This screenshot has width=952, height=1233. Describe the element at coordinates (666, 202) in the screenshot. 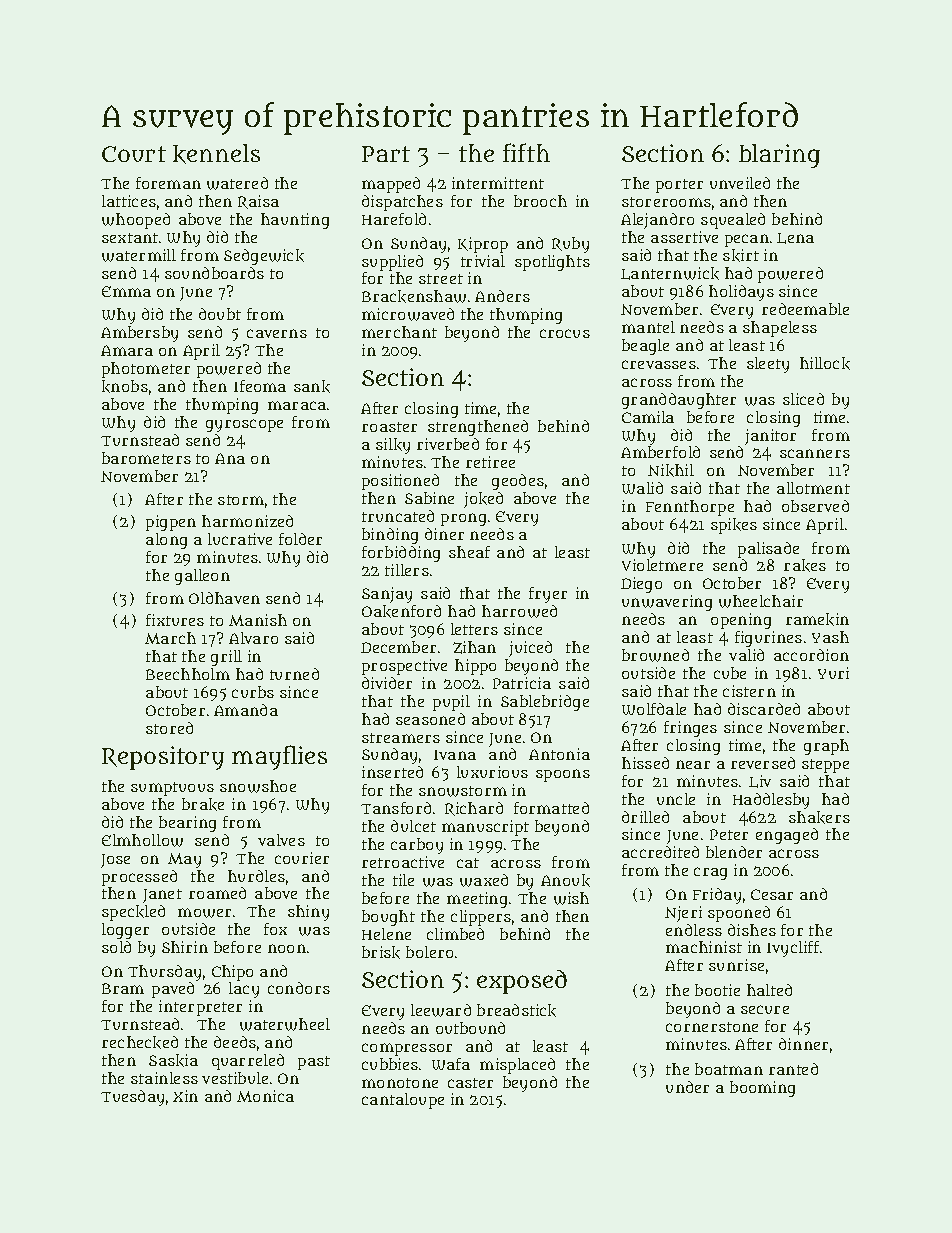

I see `storerooms` at that location.
